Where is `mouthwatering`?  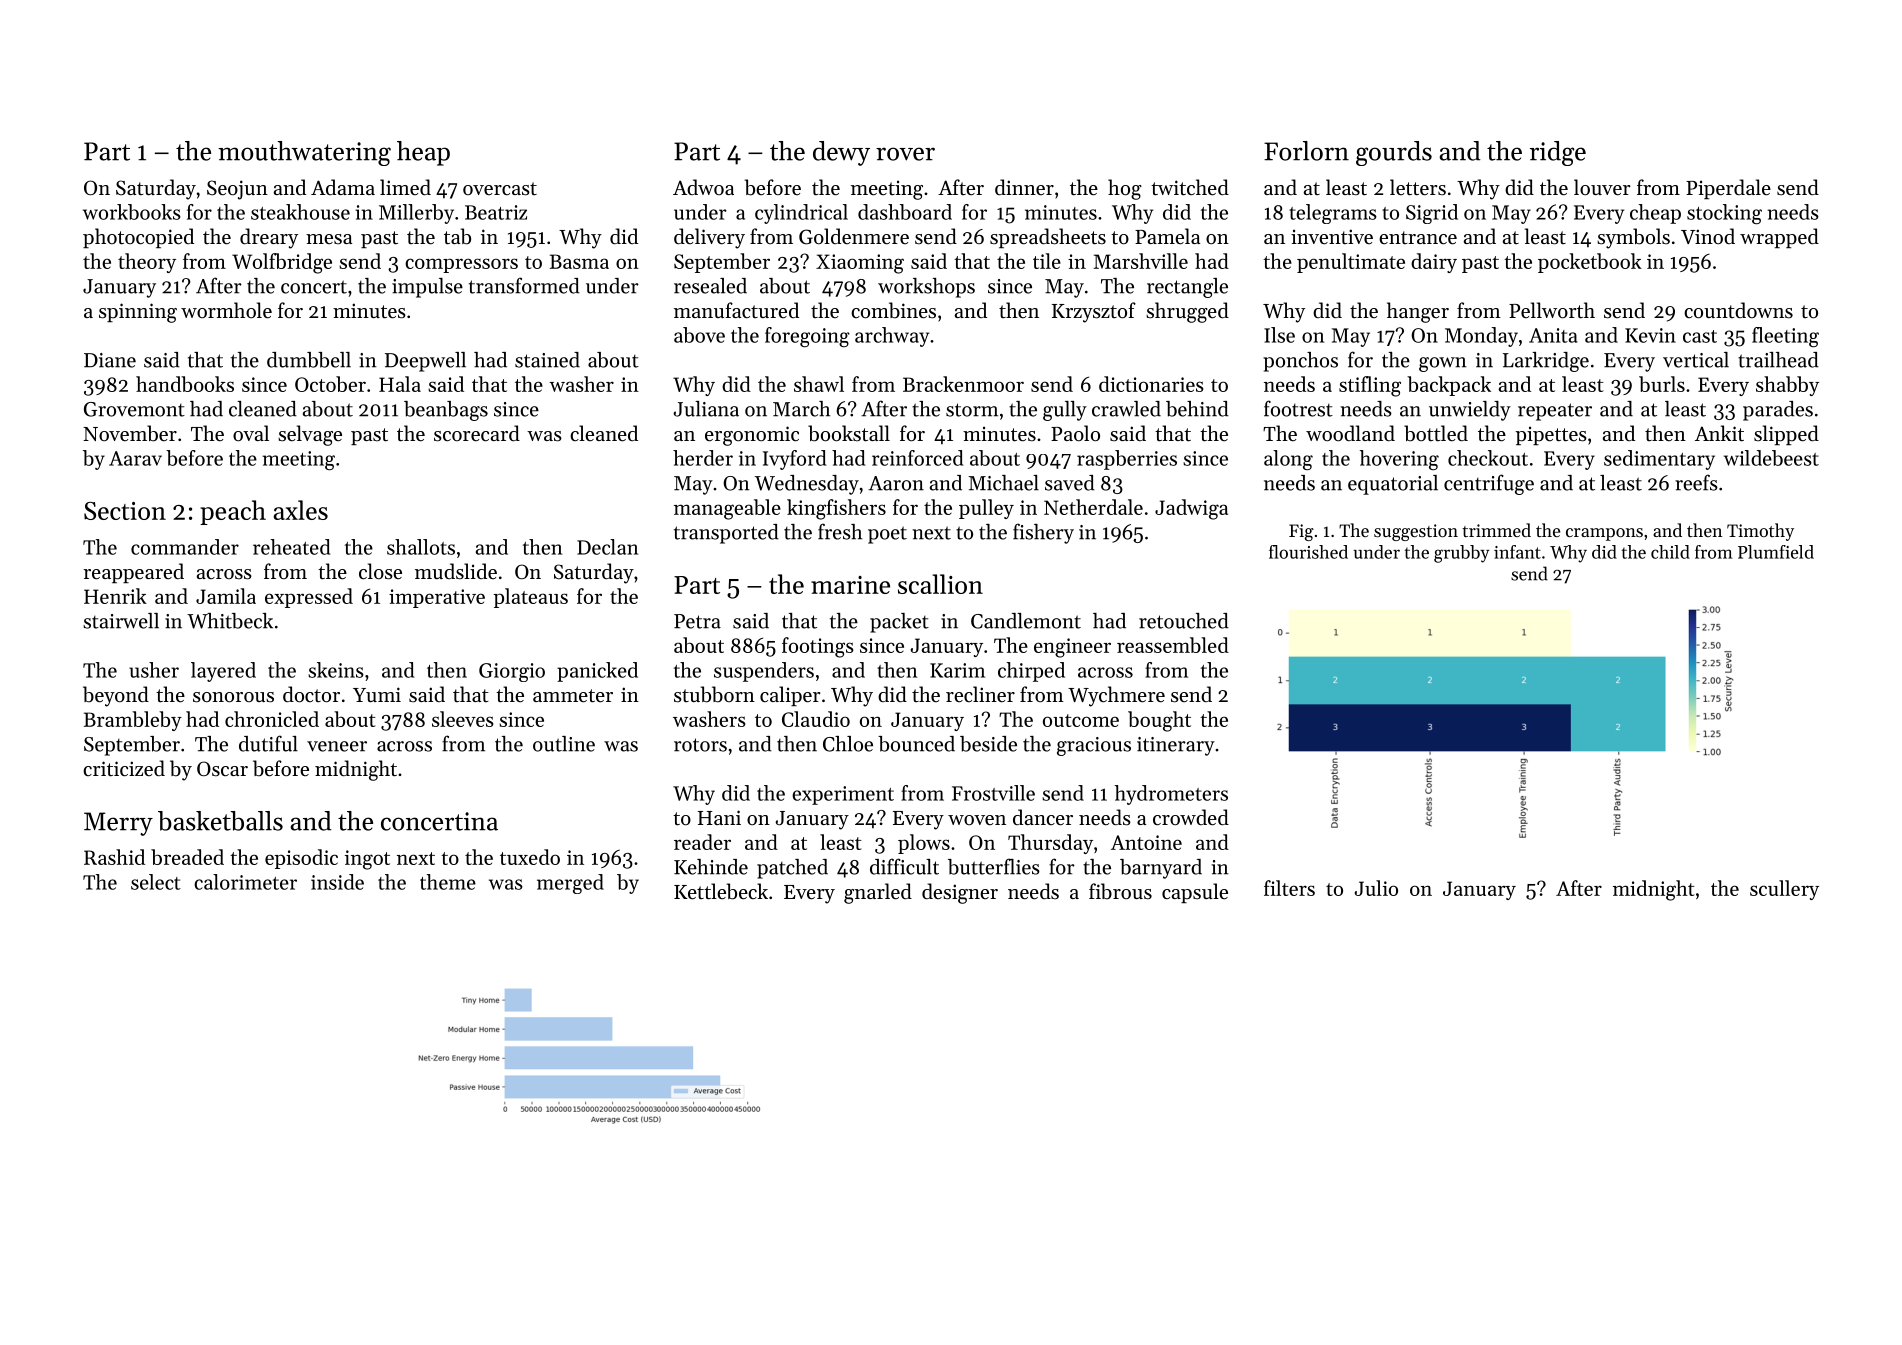
mouthwatering is located at coordinates (304, 153).
